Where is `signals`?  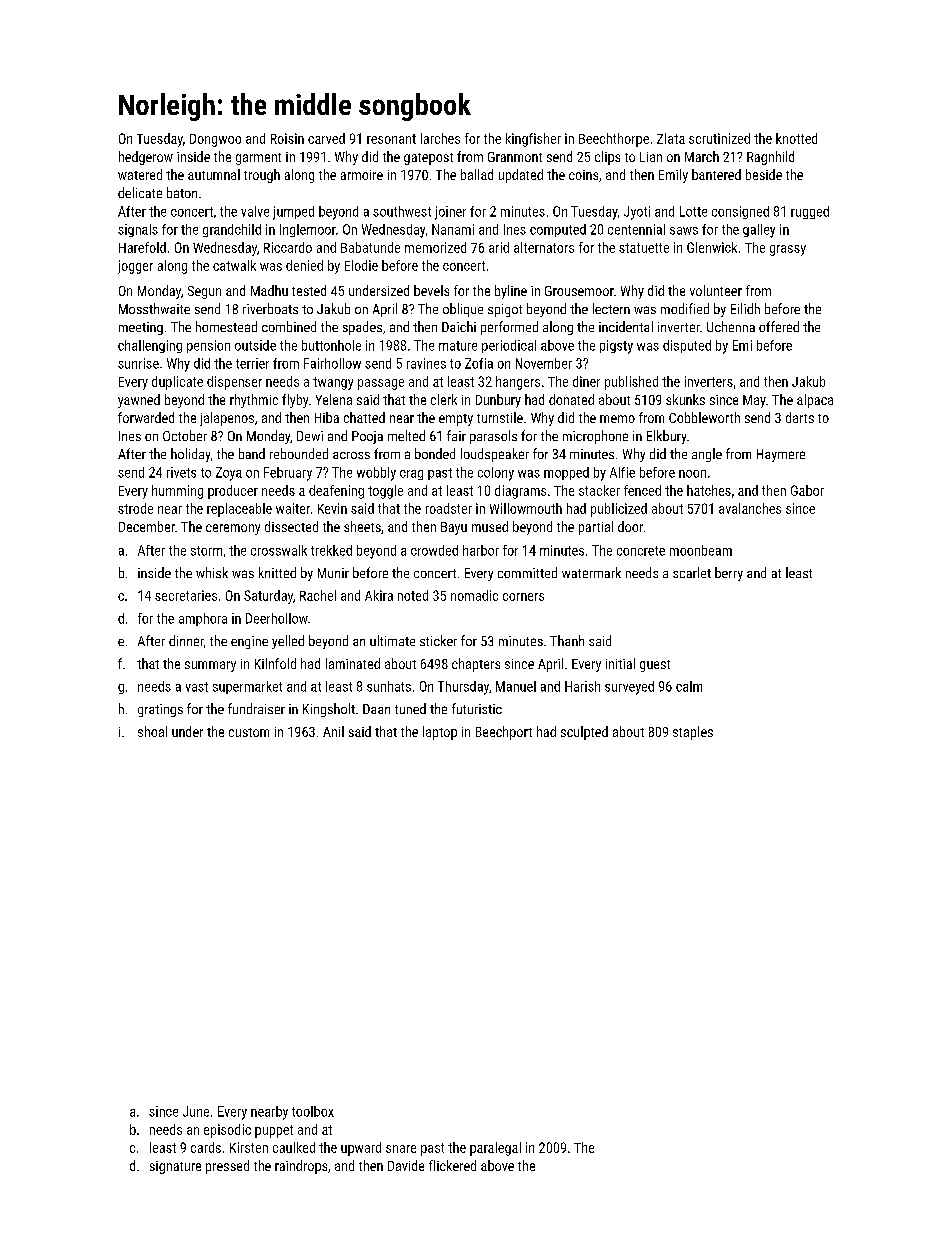 signals is located at coordinates (138, 230).
